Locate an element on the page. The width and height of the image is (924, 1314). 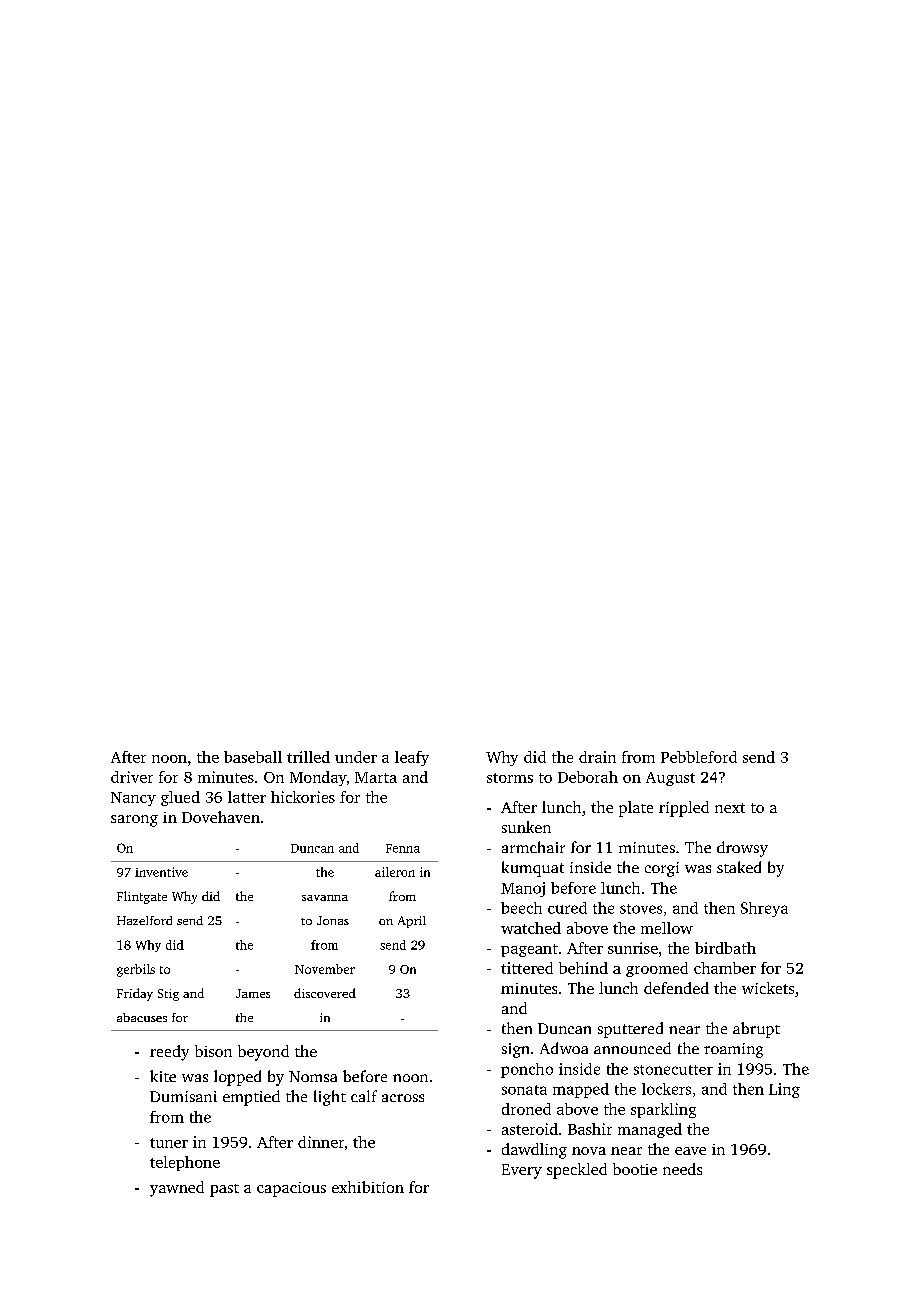
cured is located at coordinates (567, 908).
